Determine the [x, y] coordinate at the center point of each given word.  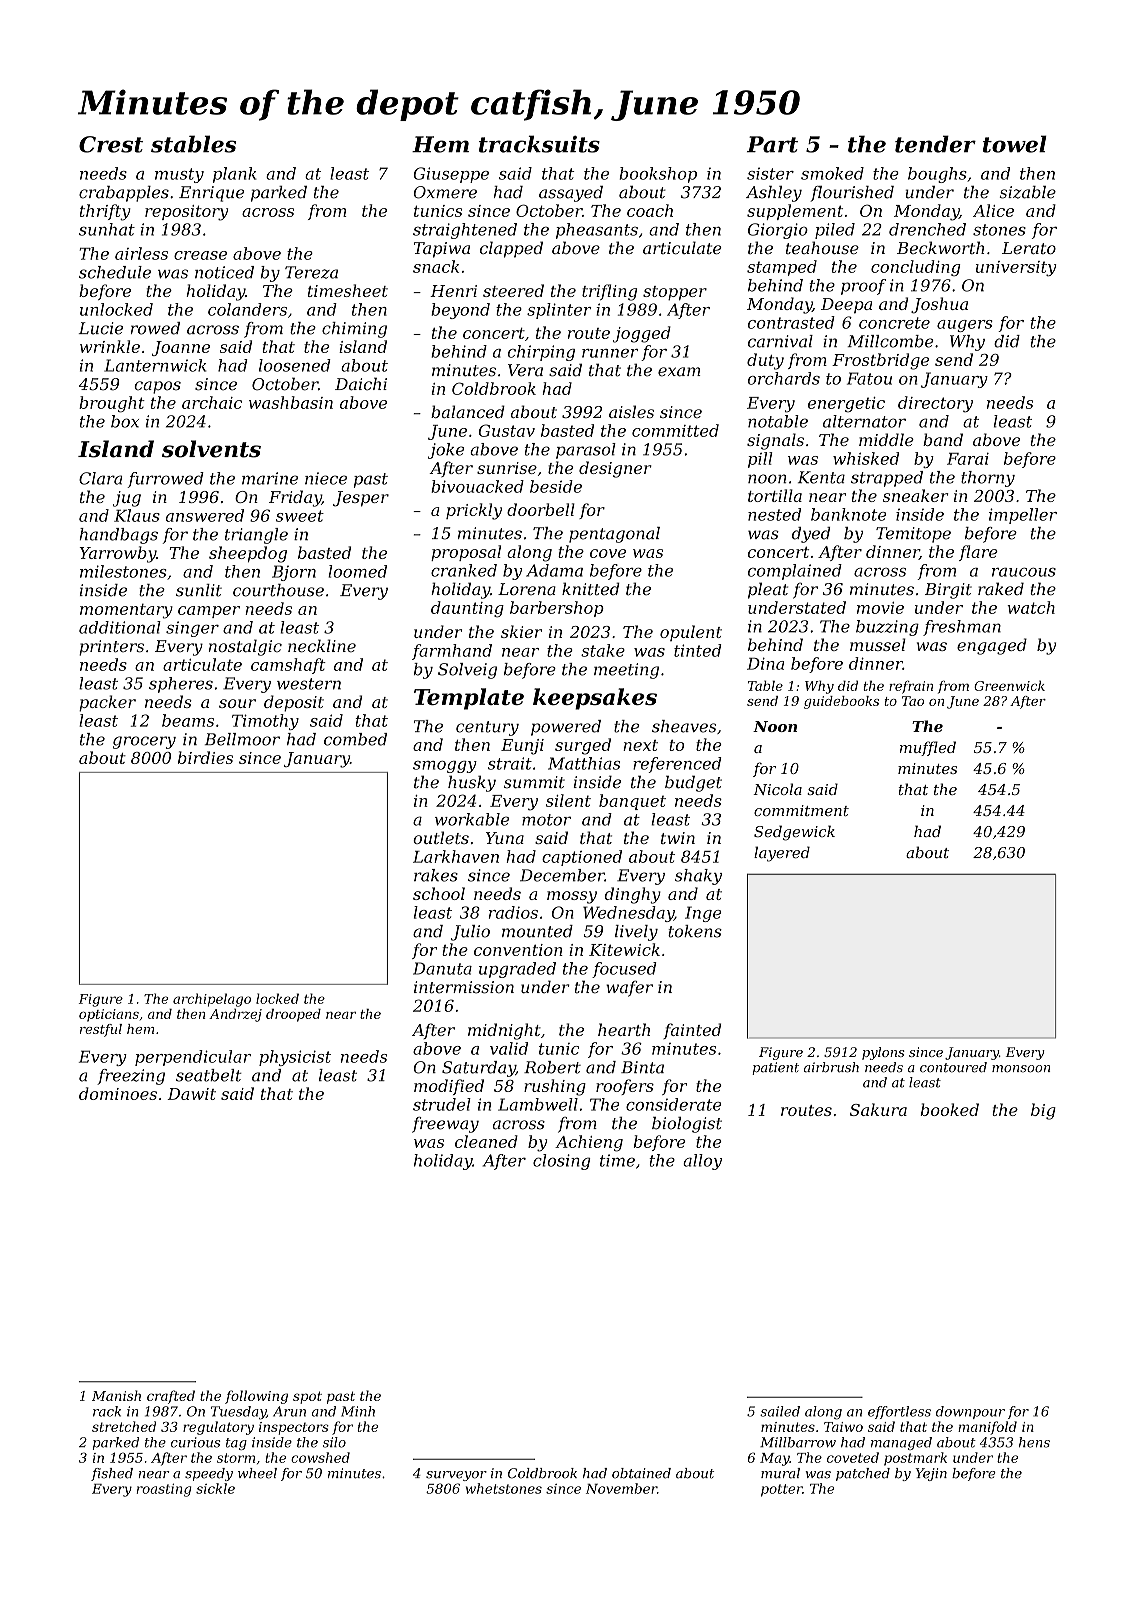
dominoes [118, 1093]
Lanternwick [155, 365]
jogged [642, 334]
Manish [116, 1395]
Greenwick [1009, 685]
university [1016, 268]
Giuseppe [451, 175]
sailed [780, 1411]
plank [234, 175]
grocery [144, 742]
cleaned [486, 1141]
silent [568, 800]
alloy [702, 1162]
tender [935, 144]
